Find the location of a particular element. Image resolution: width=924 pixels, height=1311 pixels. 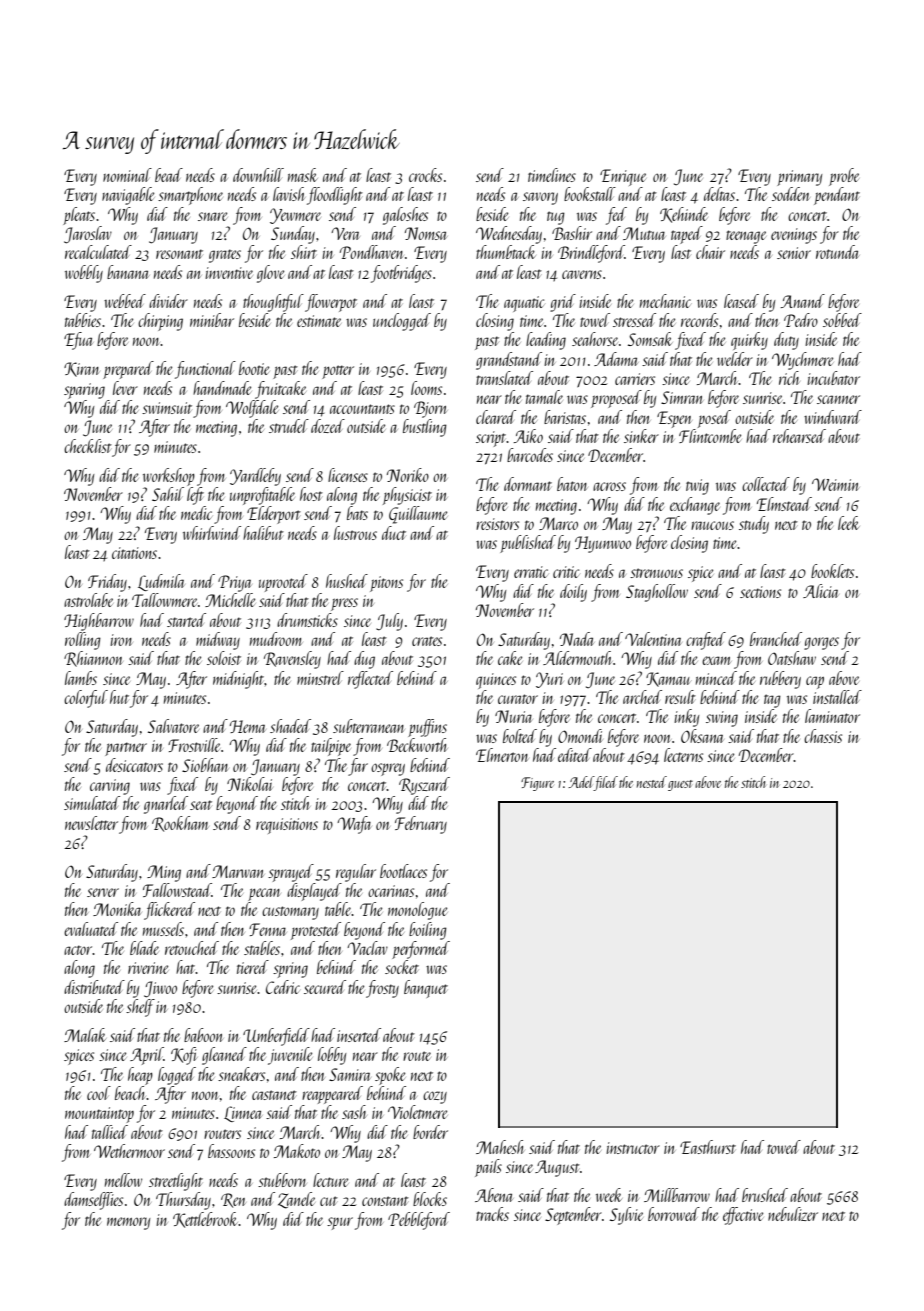

damselflies is located at coordinates (93, 1201).
